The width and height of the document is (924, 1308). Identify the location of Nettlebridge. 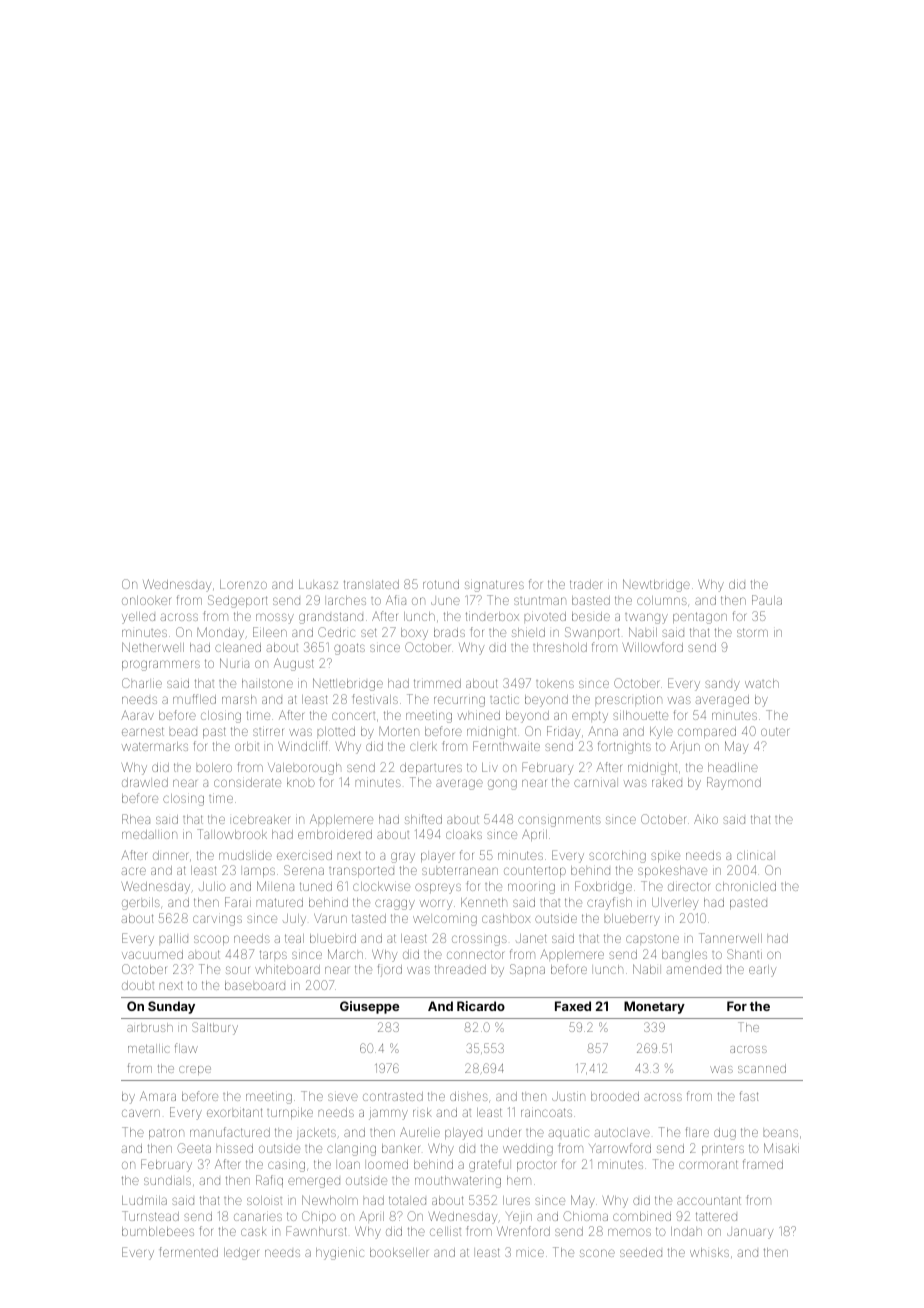
(348, 684).
